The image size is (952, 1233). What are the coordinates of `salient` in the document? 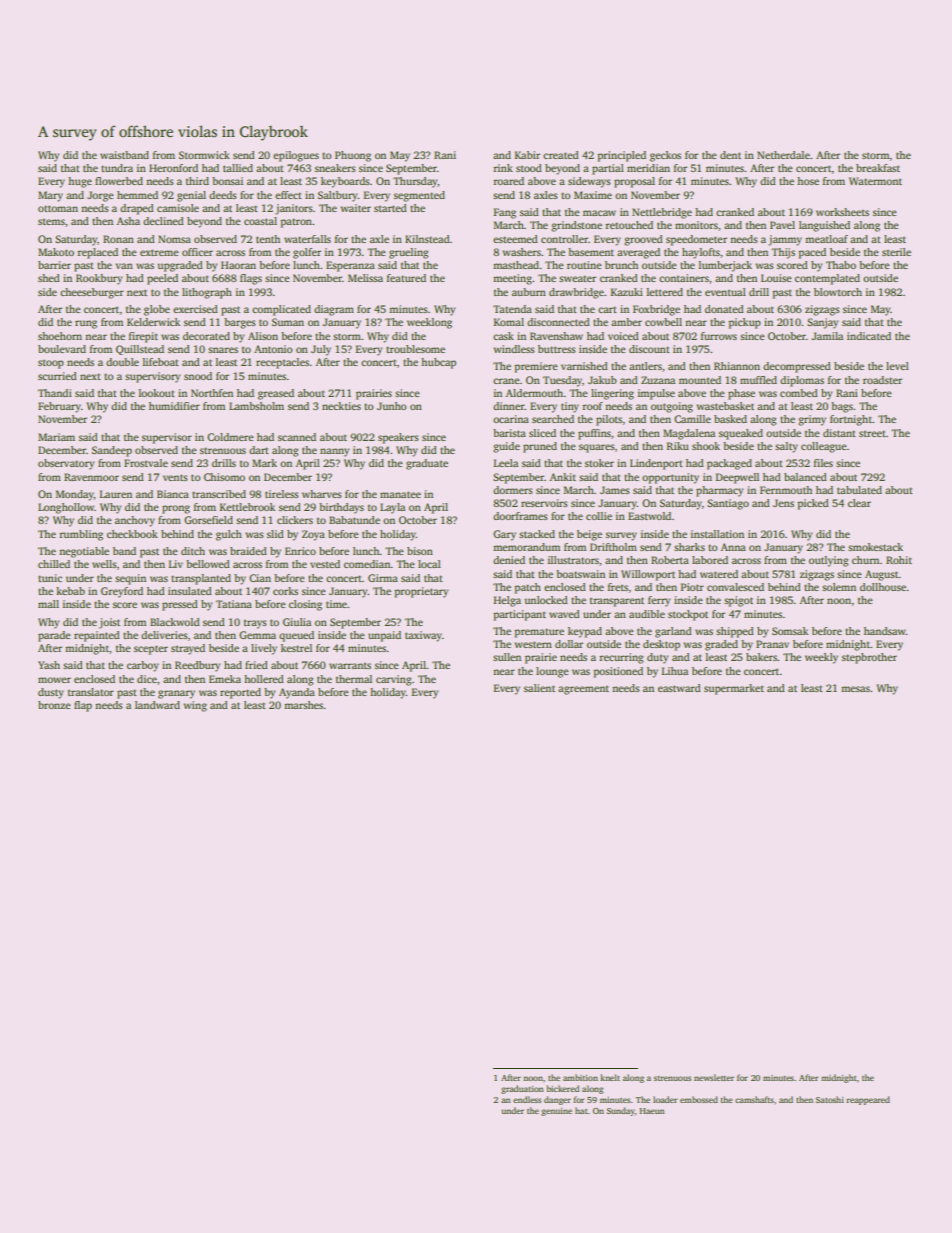 It's located at (539, 688).
